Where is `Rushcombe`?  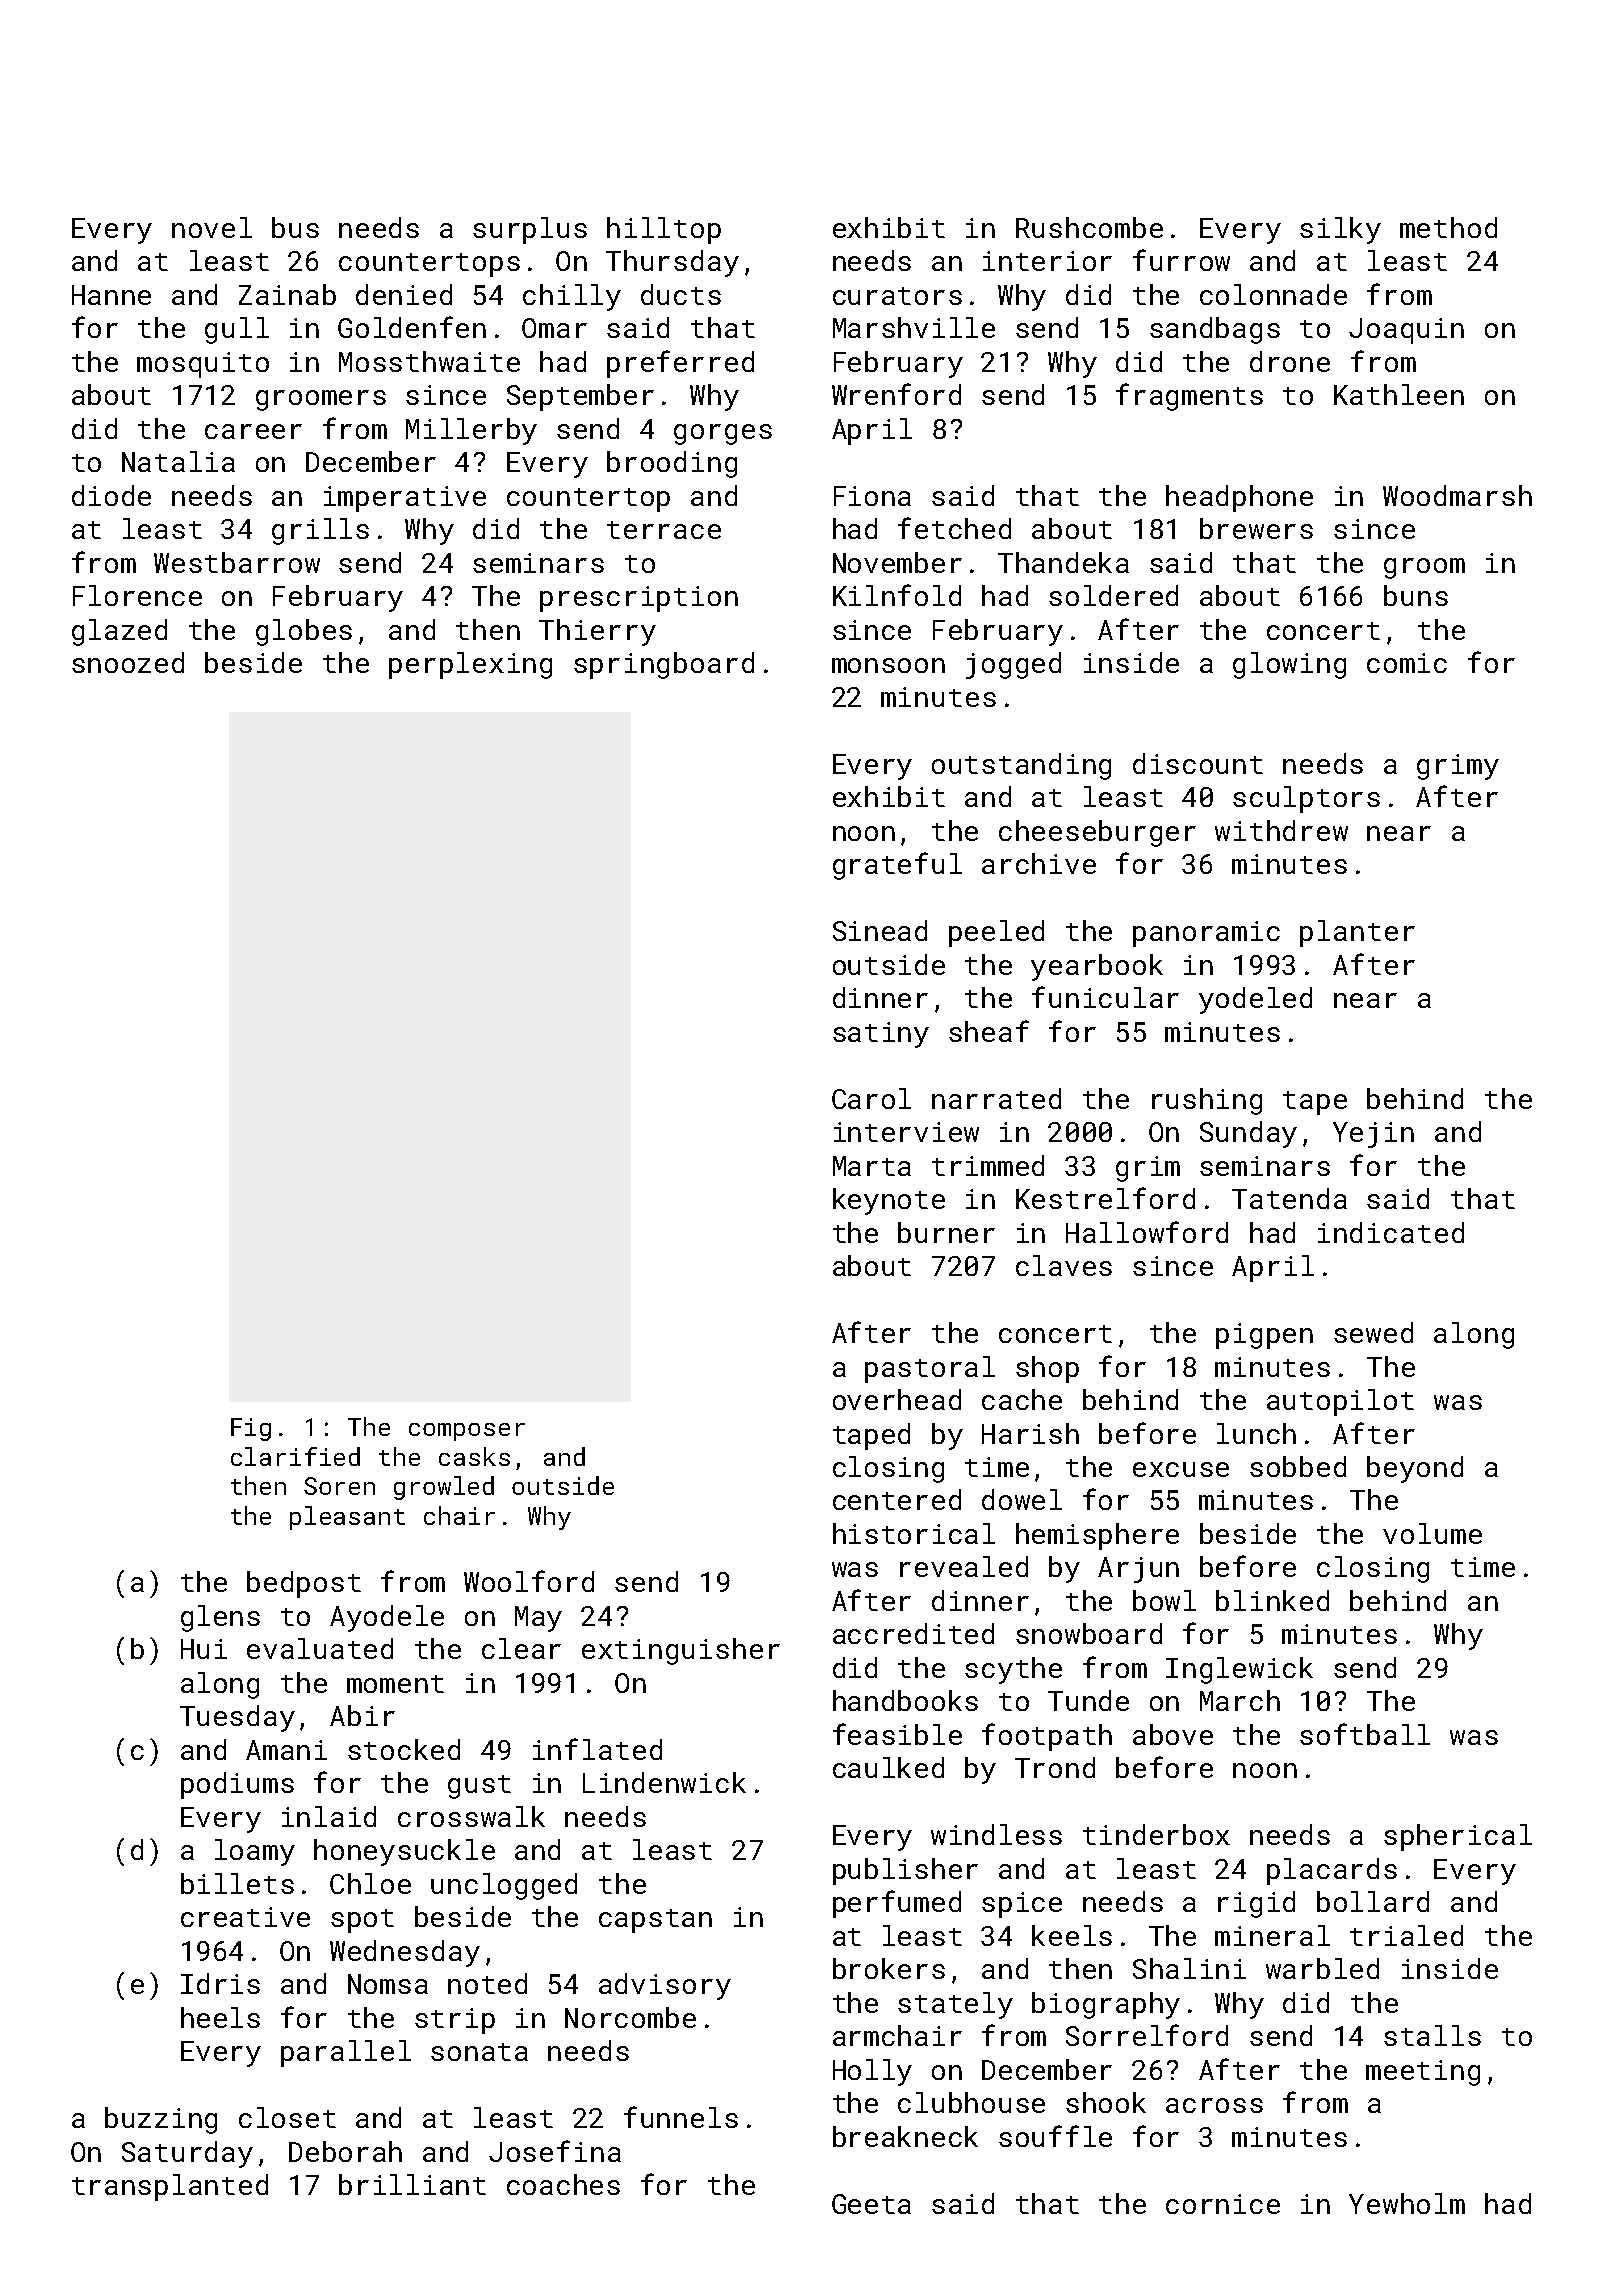 Rushcombe is located at coordinates (1089, 227).
